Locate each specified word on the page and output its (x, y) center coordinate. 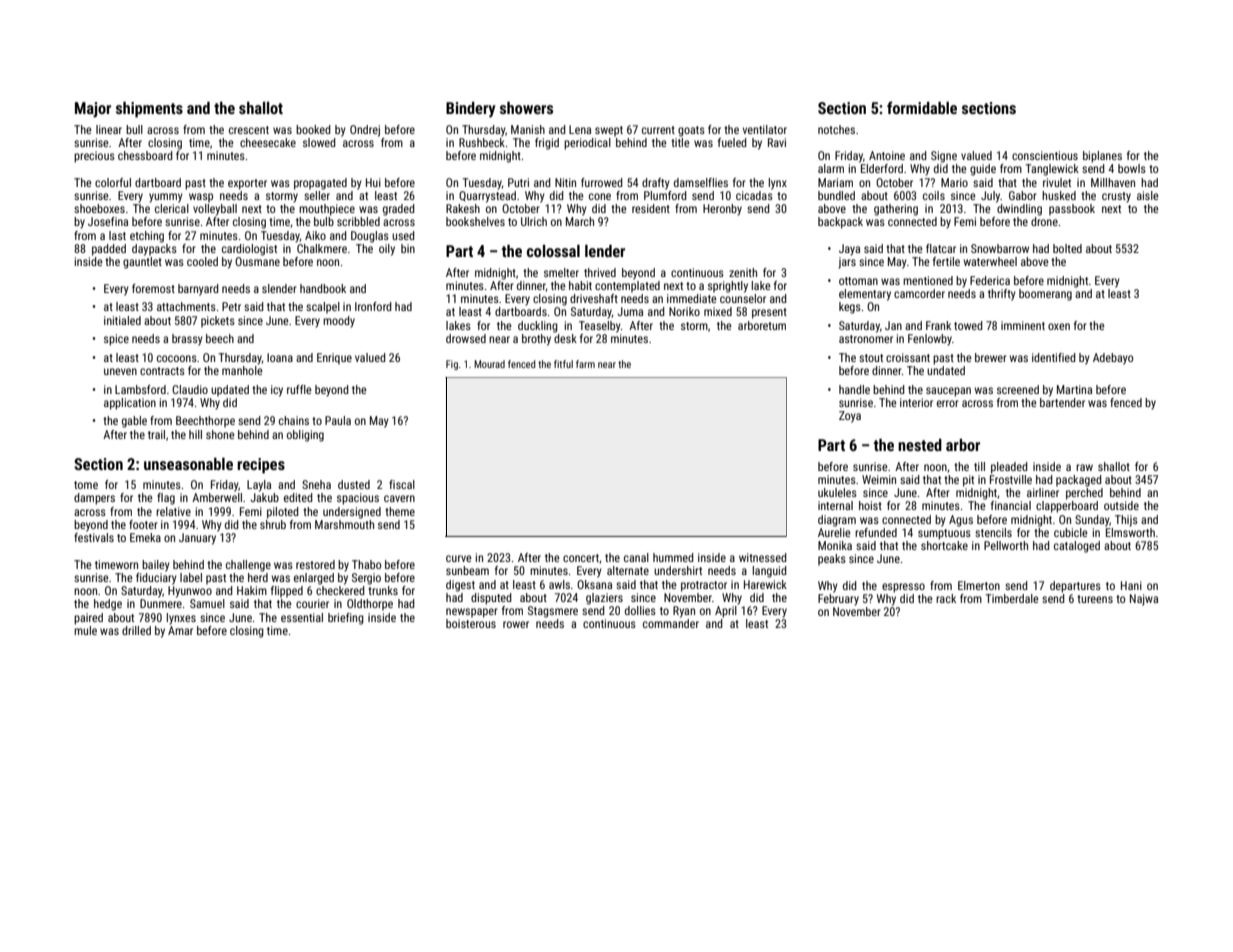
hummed (673, 557)
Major (93, 110)
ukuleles (837, 492)
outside (1121, 505)
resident (651, 208)
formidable (922, 107)
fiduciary (156, 579)
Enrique (334, 359)
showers (526, 108)
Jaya (849, 250)
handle (854, 389)
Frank (938, 325)
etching (147, 237)
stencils (993, 532)
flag (166, 499)
